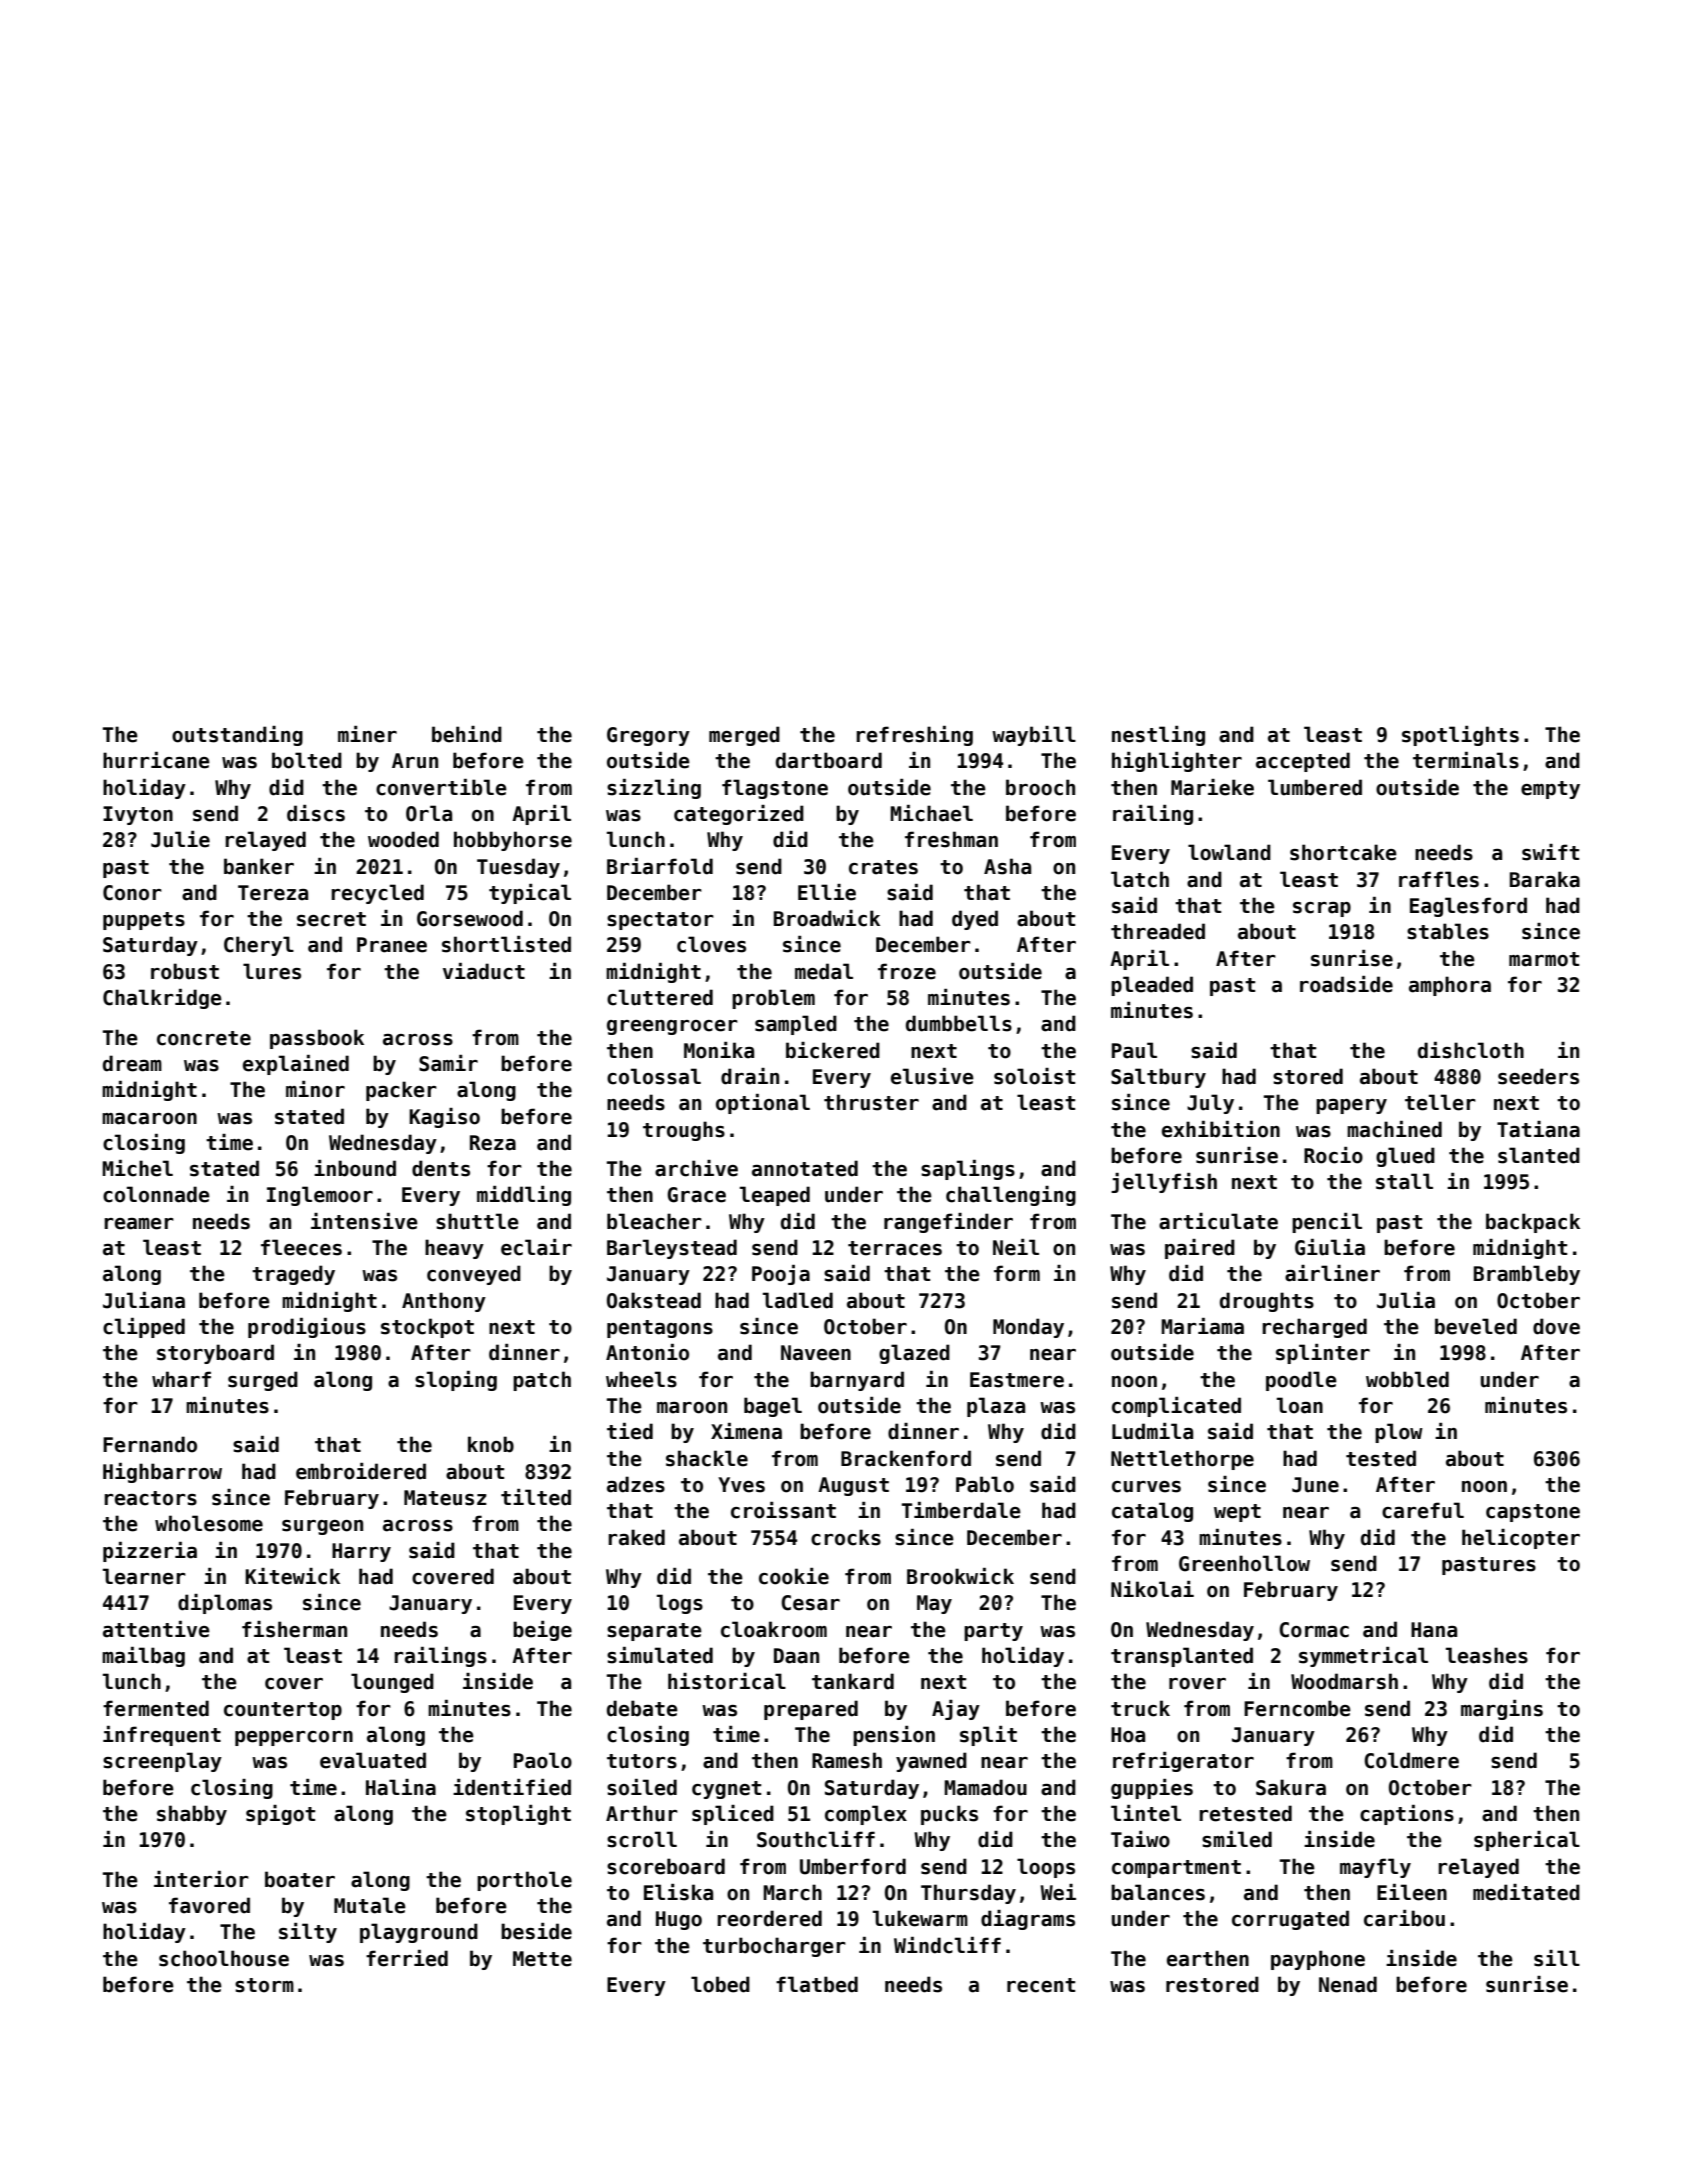 The height and width of the page is (2178, 1683). Describe the element at coordinates (1017, 1273) in the page. I see `form` at that location.
